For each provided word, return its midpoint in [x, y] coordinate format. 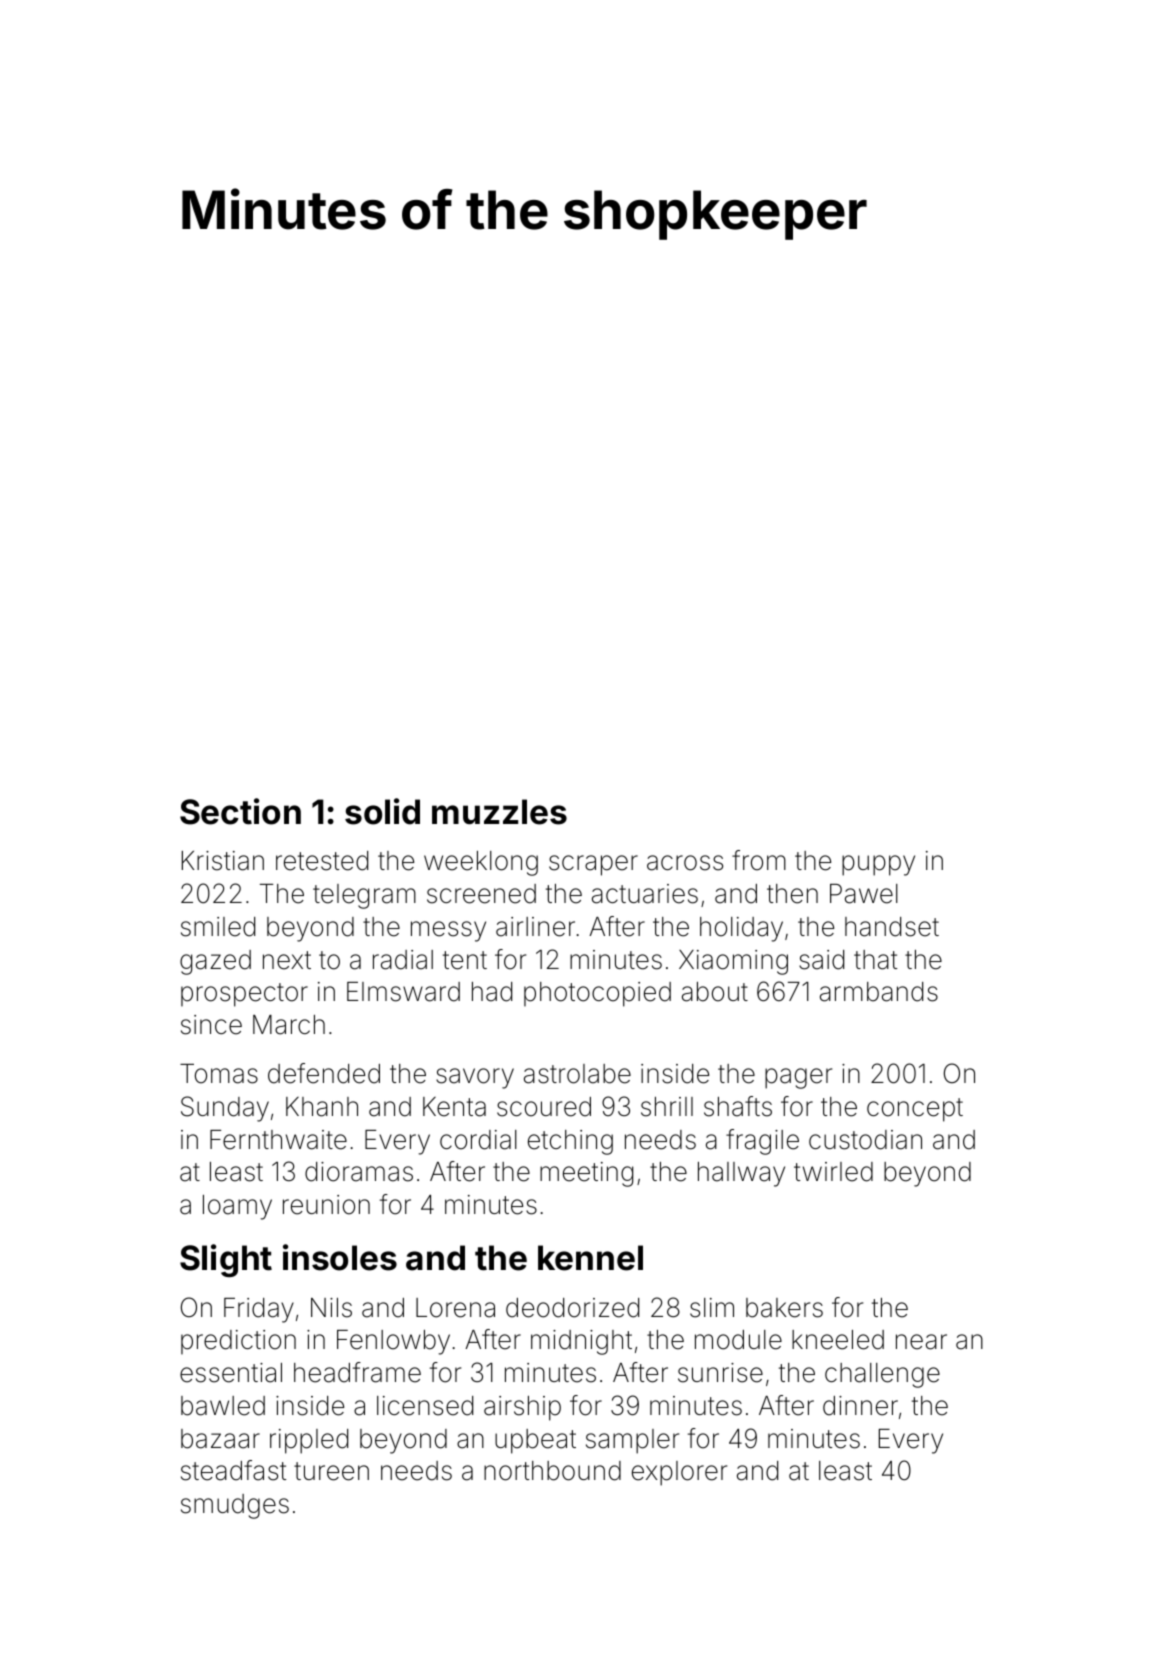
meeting [586, 1174]
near [921, 1342]
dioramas [359, 1172]
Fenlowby [393, 1342]
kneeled [838, 1340]
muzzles [499, 812]
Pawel [864, 894]
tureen [331, 1471]
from [759, 860]
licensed [425, 1406]
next [287, 960]
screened [481, 894]
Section [240, 811]
